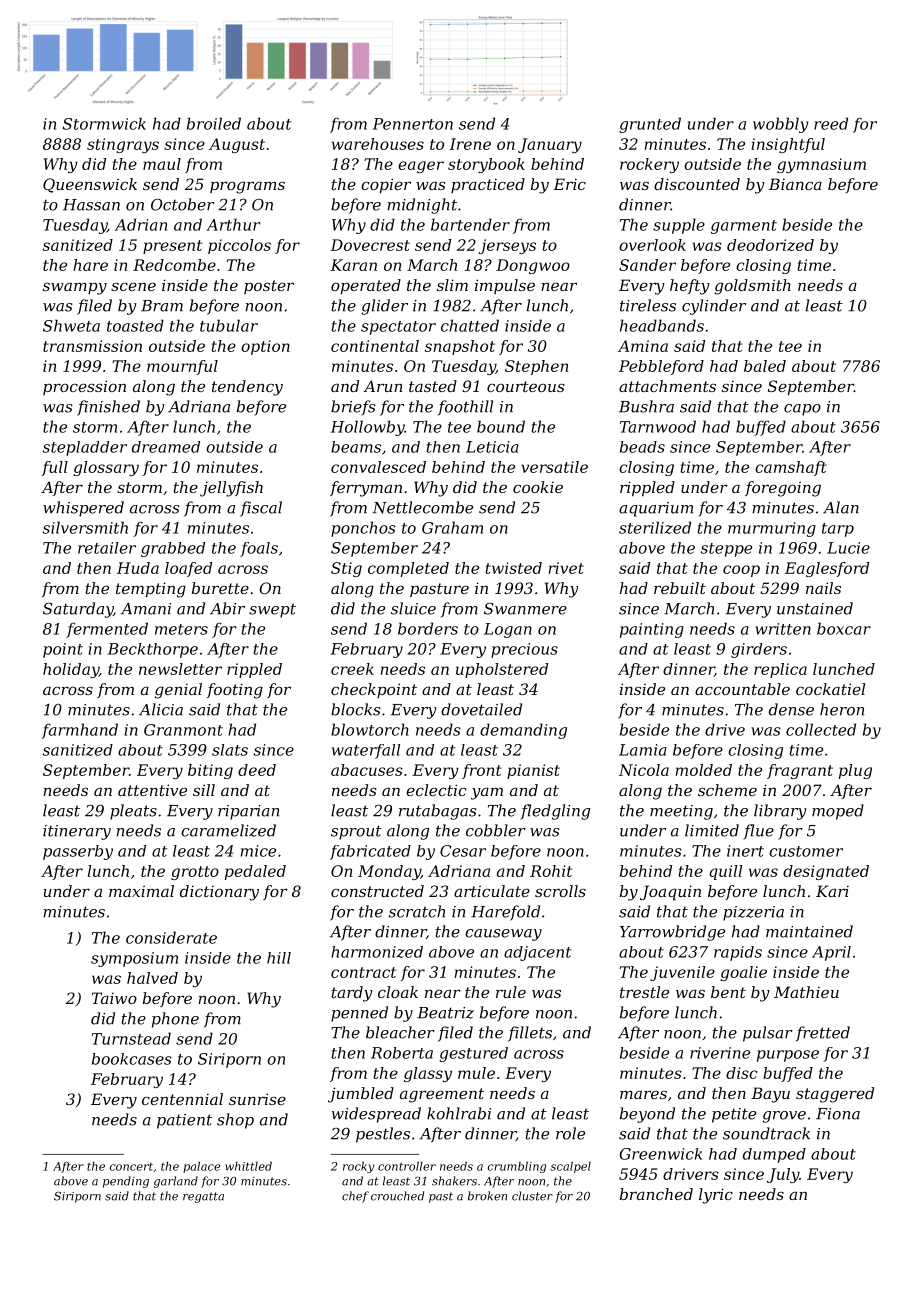 The height and width of the screenshot is (1308, 924). What do you see at coordinates (487, 1196) in the screenshot?
I see `broken` at bounding box center [487, 1196].
